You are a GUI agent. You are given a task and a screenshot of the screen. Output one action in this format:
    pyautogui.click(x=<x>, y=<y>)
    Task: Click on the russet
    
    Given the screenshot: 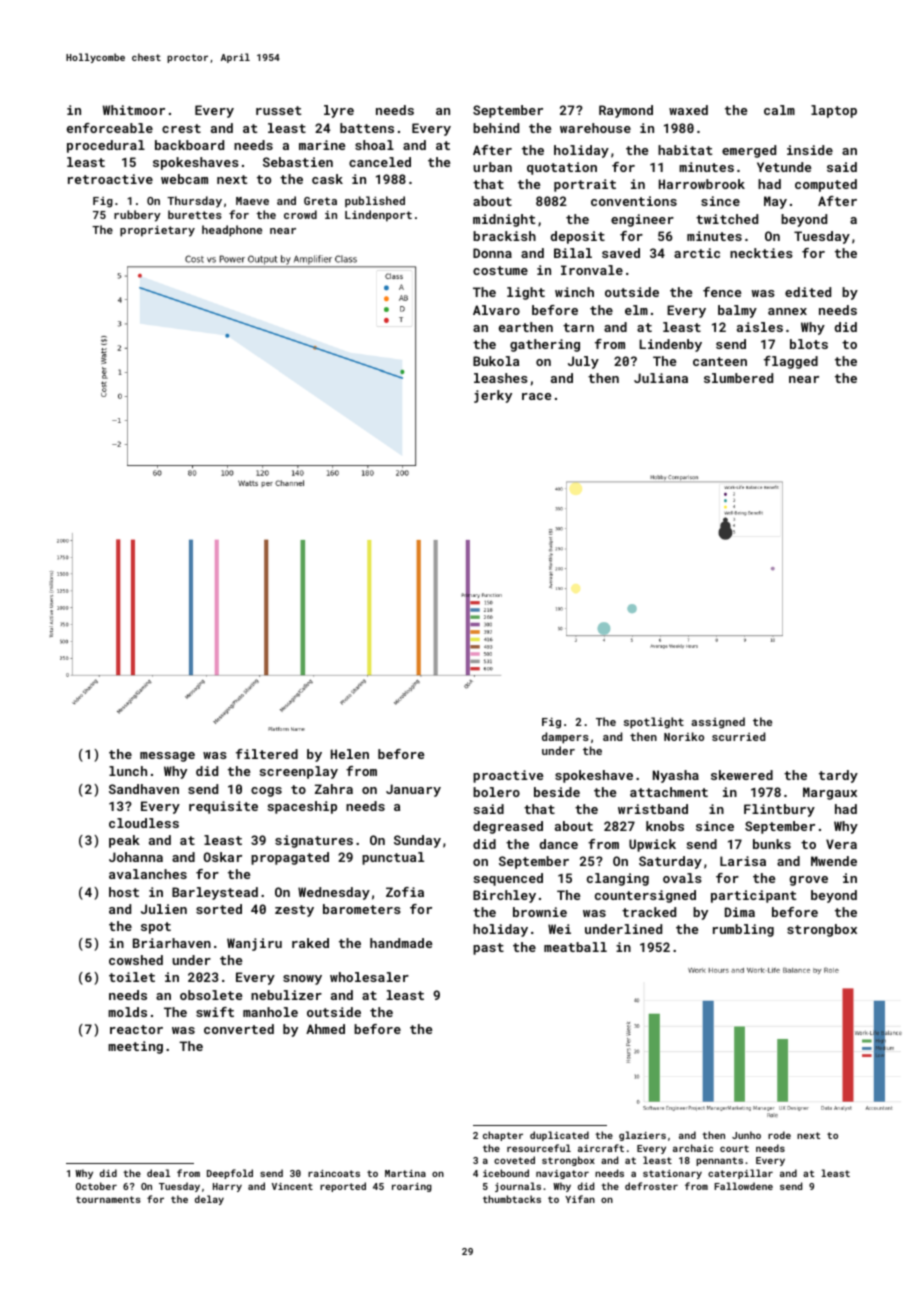 What is the action you would take?
    pyautogui.click(x=278, y=110)
